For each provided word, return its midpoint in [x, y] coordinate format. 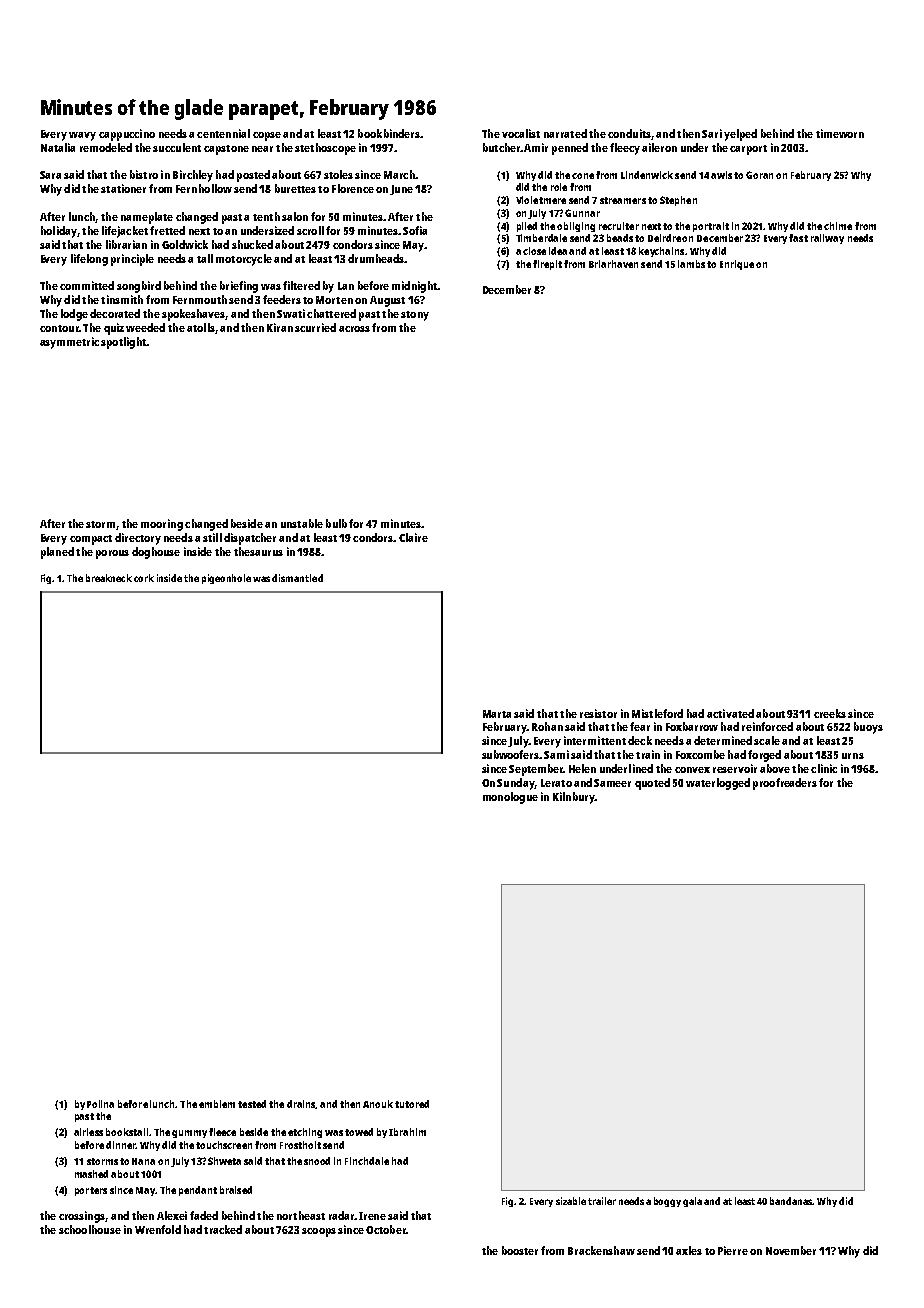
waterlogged [718, 784]
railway [827, 239]
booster [520, 1250]
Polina [100, 1104]
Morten [334, 300]
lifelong [89, 260]
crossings [82, 1217]
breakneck [109, 578]
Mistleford [657, 713]
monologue [510, 798]
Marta [497, 714]
